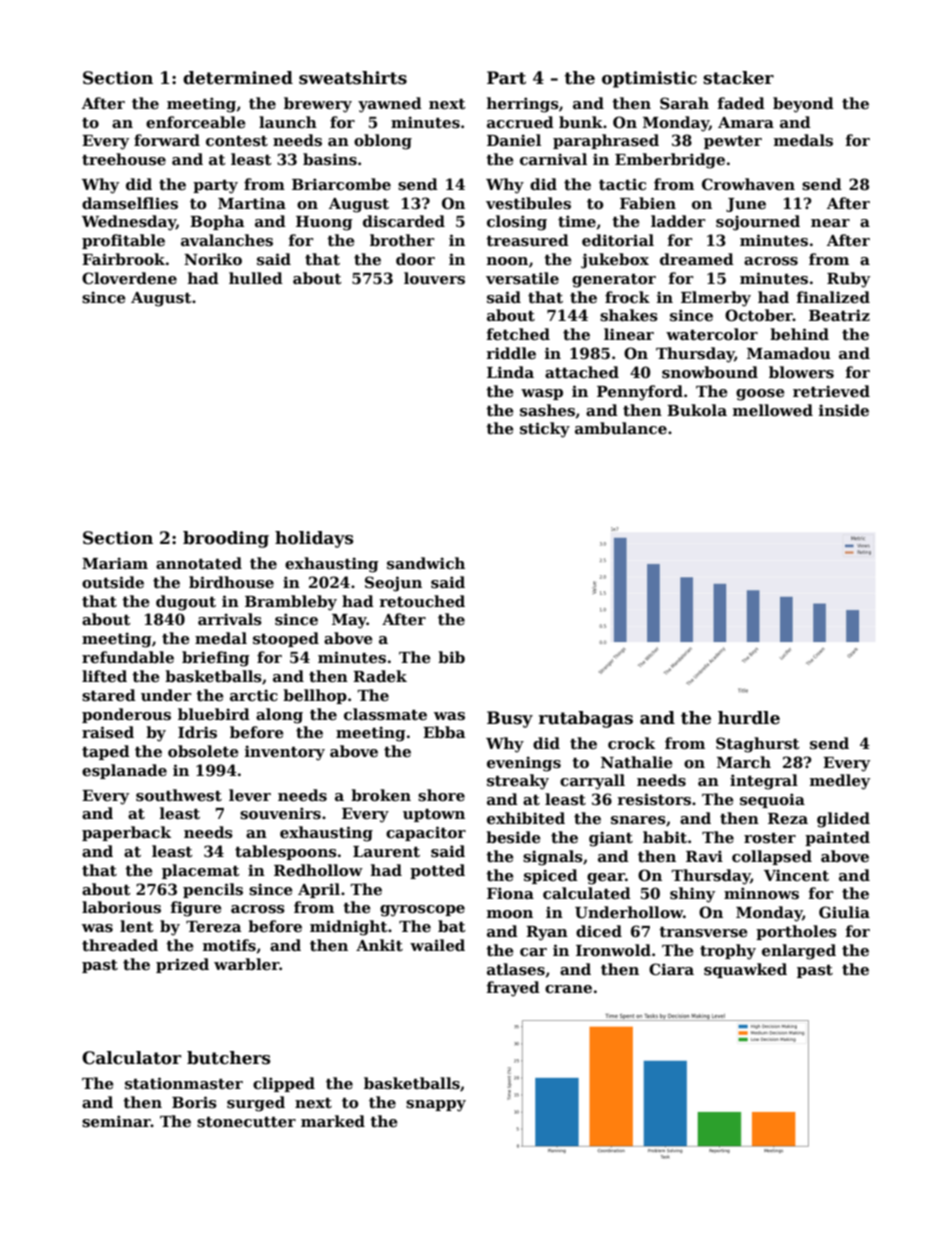 The width and height of the page is (952, 1233). I want to click on hurdle, so click(749, 718).
